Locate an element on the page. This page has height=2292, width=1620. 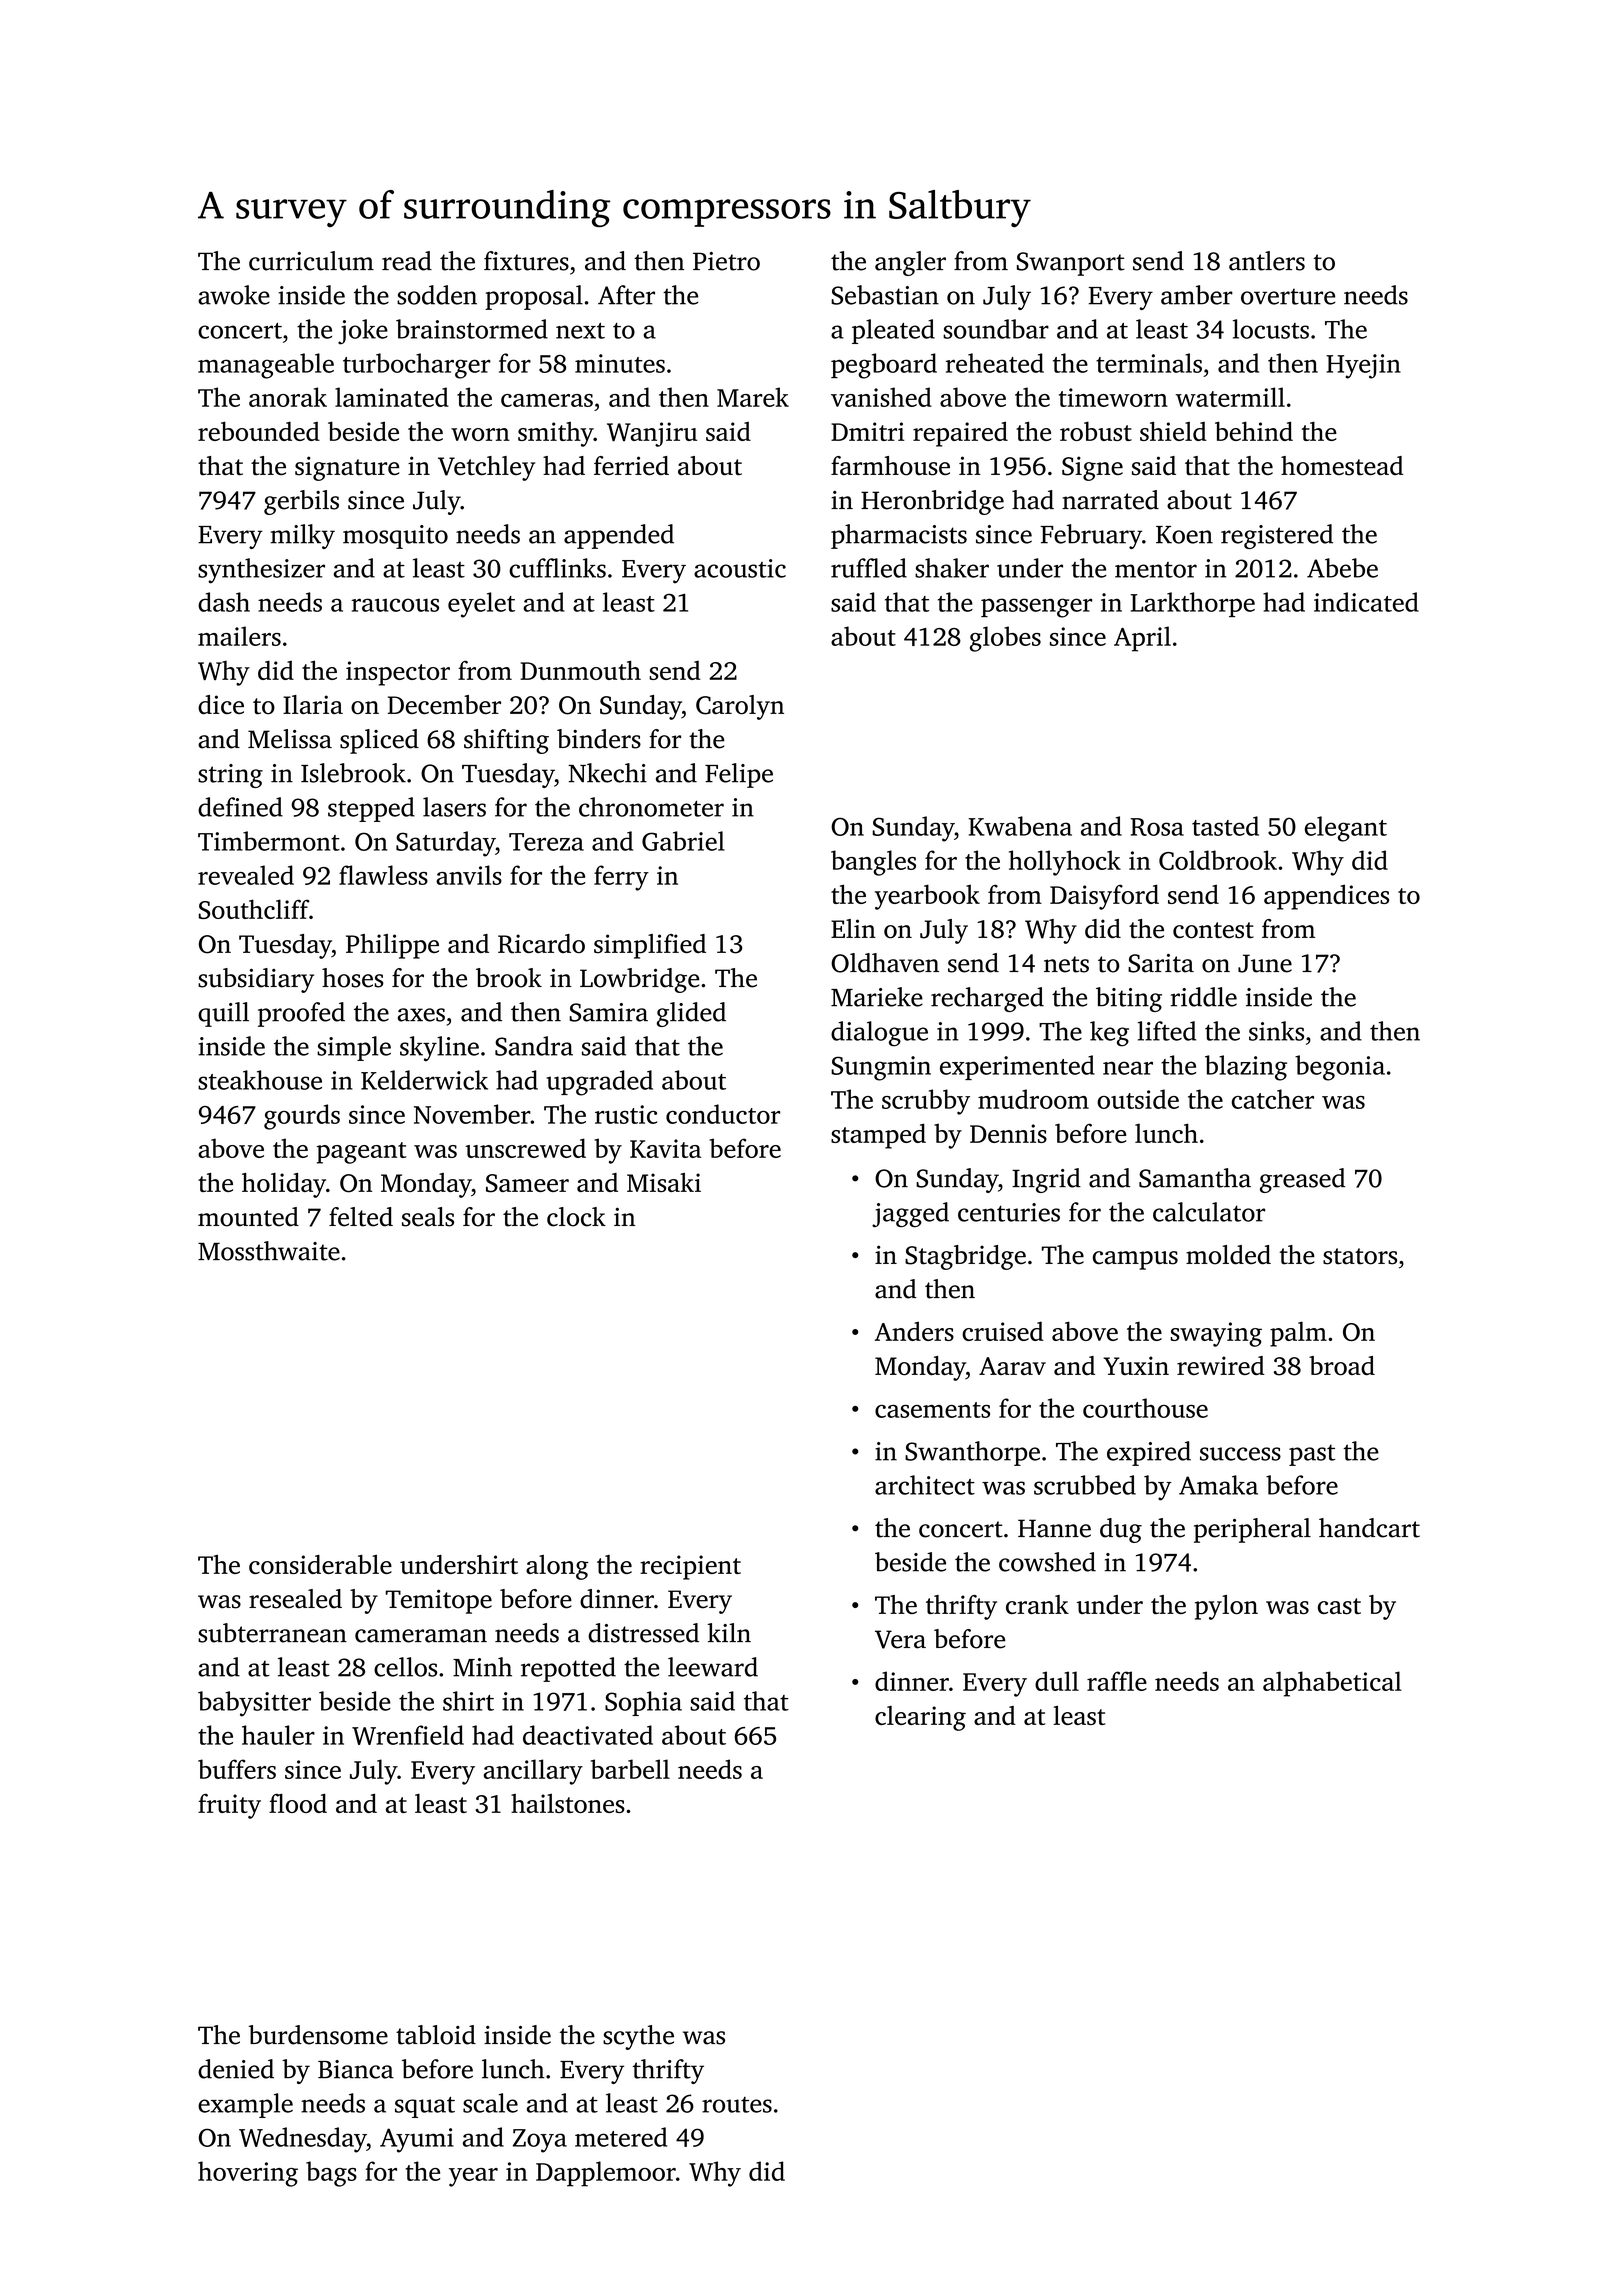
Pietro is located at coordinates (726, 261).
